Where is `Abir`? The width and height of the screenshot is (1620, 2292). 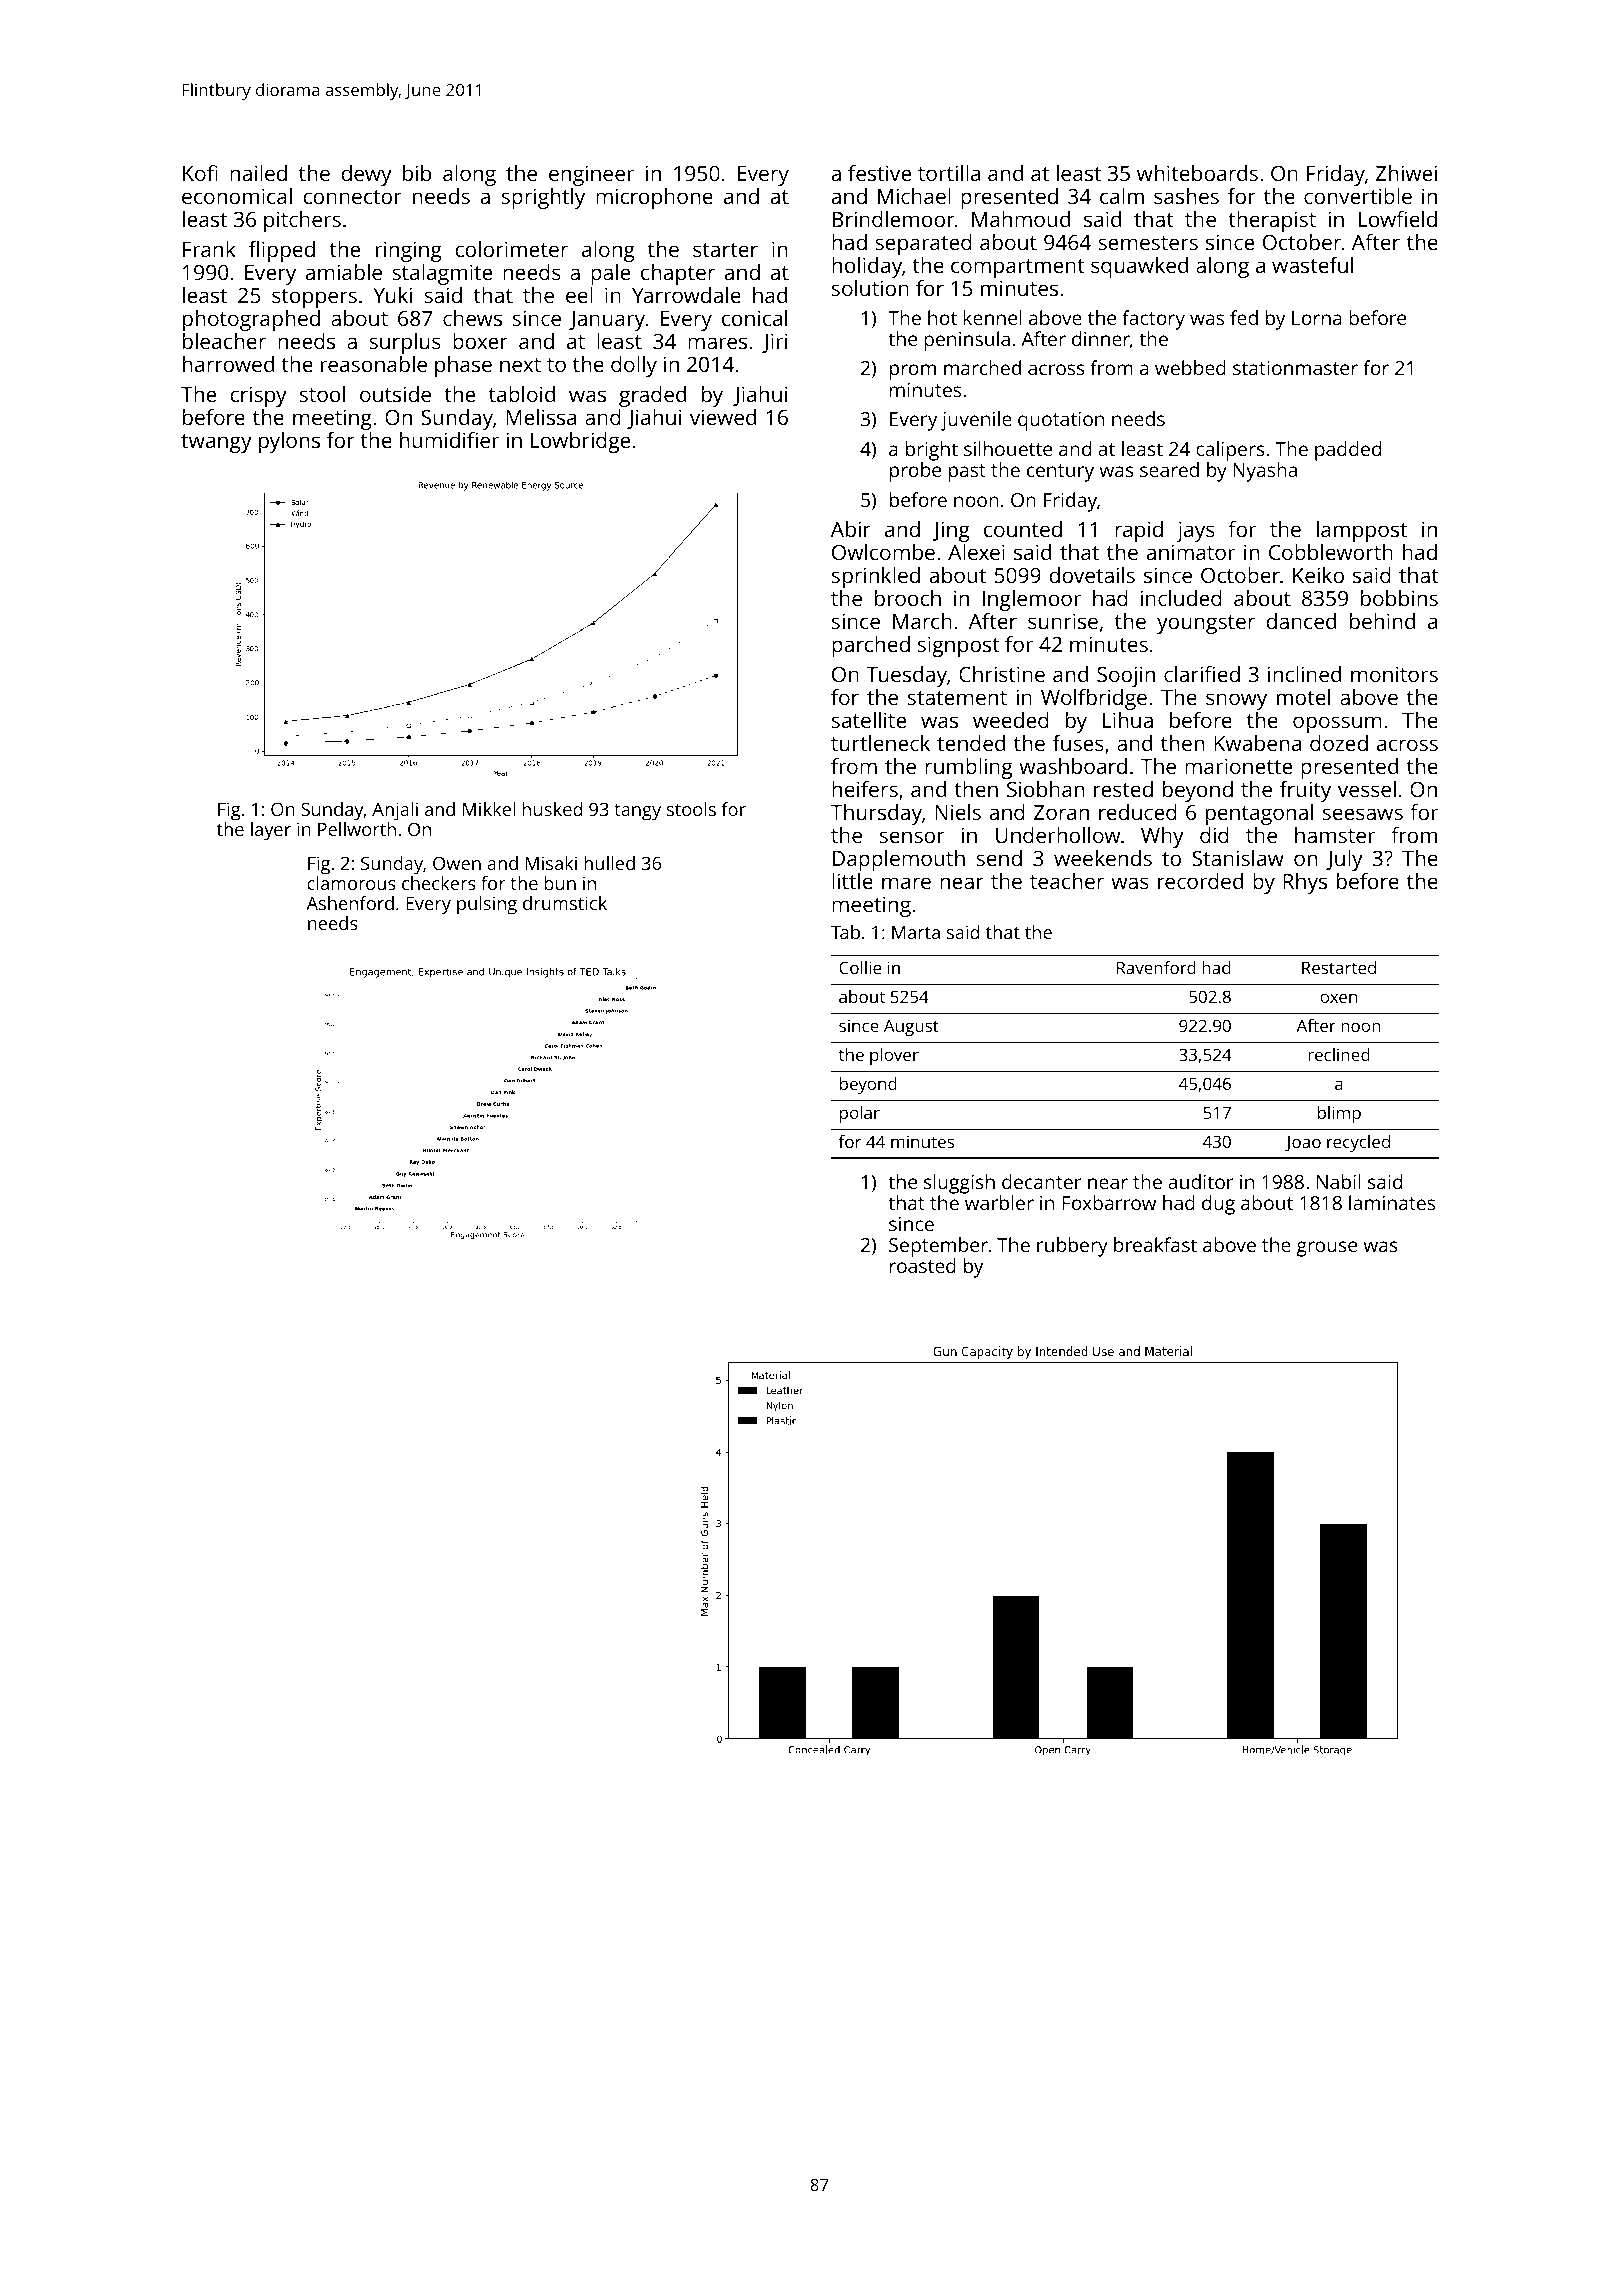 Abir is located at coordinates (851, 529).
